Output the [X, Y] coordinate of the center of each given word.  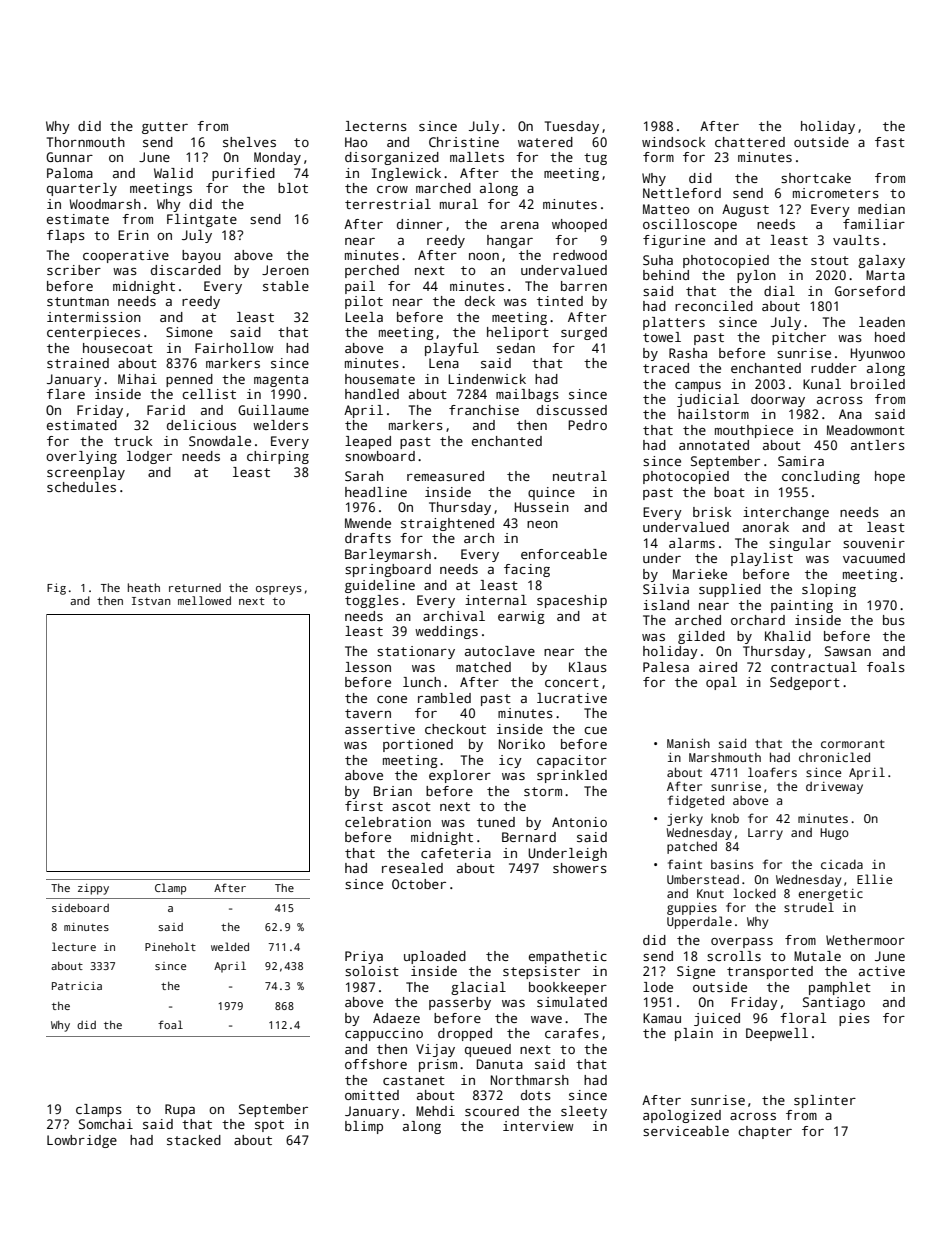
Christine [464, 142]
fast [890, 142]
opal [721, 683]
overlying [81, 457]
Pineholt [170, 946]
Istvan [151, 601]
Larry [765, 834]
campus [698, 387]
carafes [572, 1033]
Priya [364, 957]
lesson [368, 667]
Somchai [106, 1124]
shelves [249, 142]
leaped [368, 442]
